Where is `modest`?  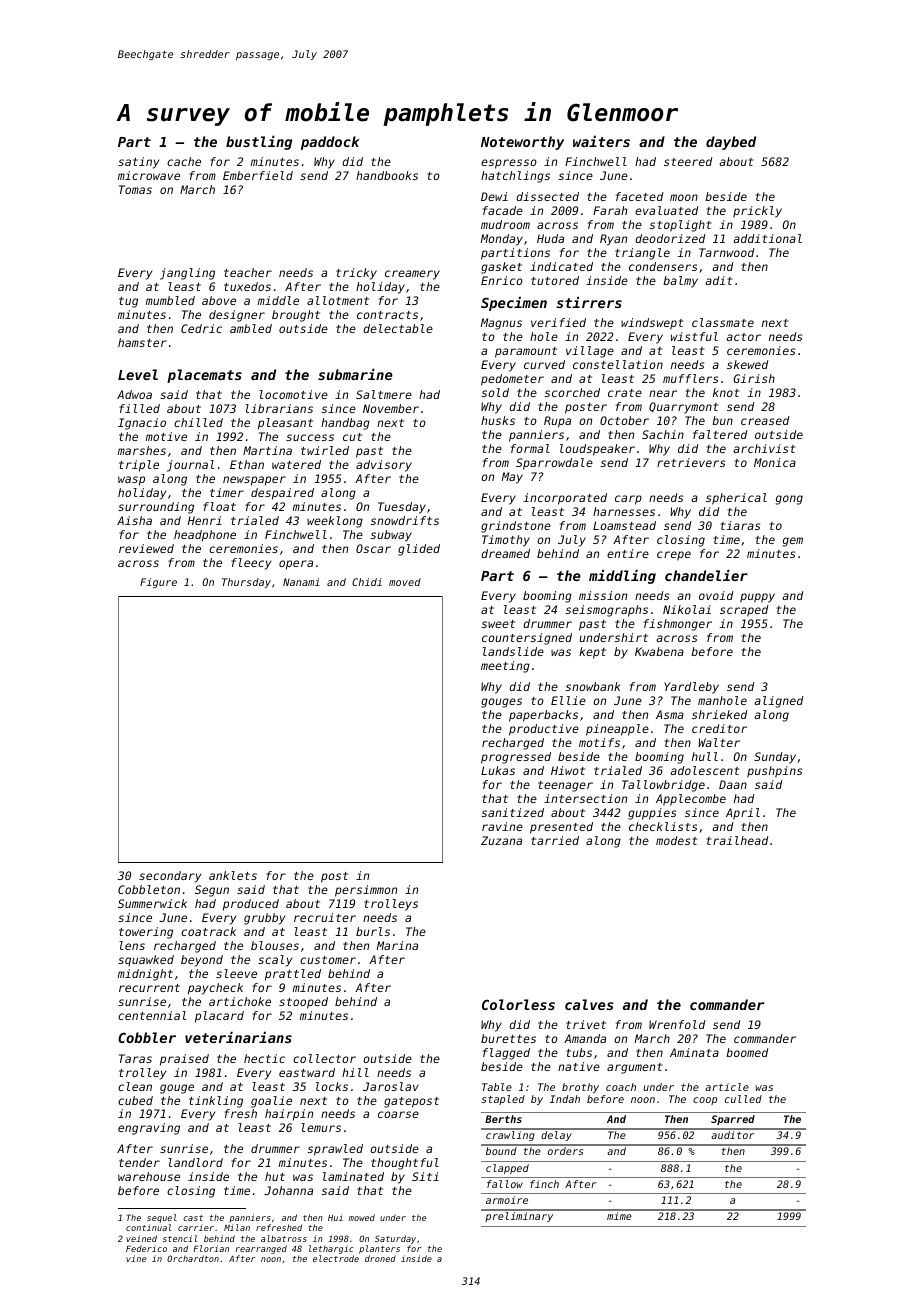
modest is located at coordinates (676, 840).
